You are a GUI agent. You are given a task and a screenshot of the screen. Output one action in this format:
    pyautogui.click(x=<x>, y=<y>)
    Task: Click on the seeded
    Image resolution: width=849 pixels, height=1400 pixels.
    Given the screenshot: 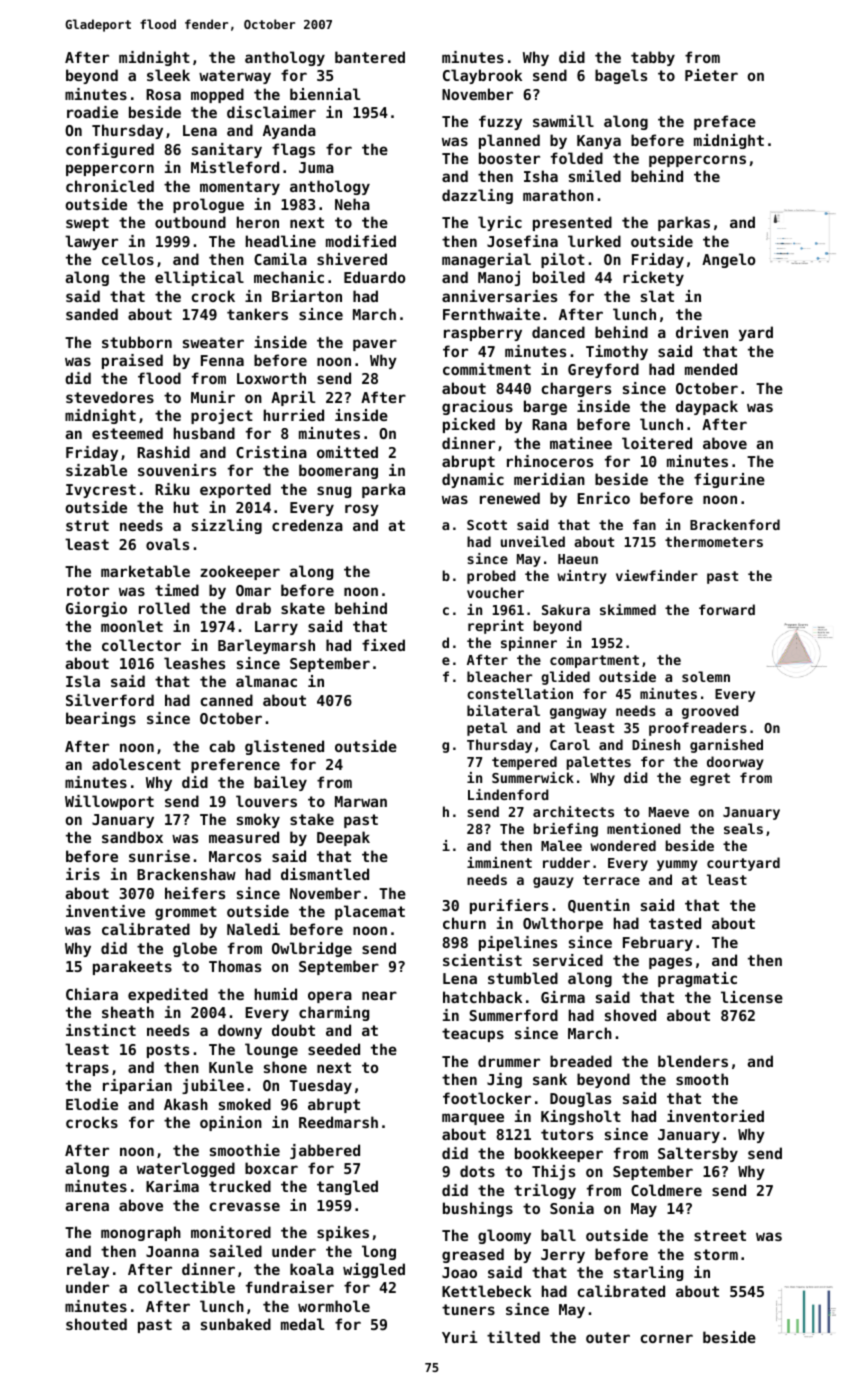 What is the action you would take?
    pyautogui.click(x=334, y=1049)
